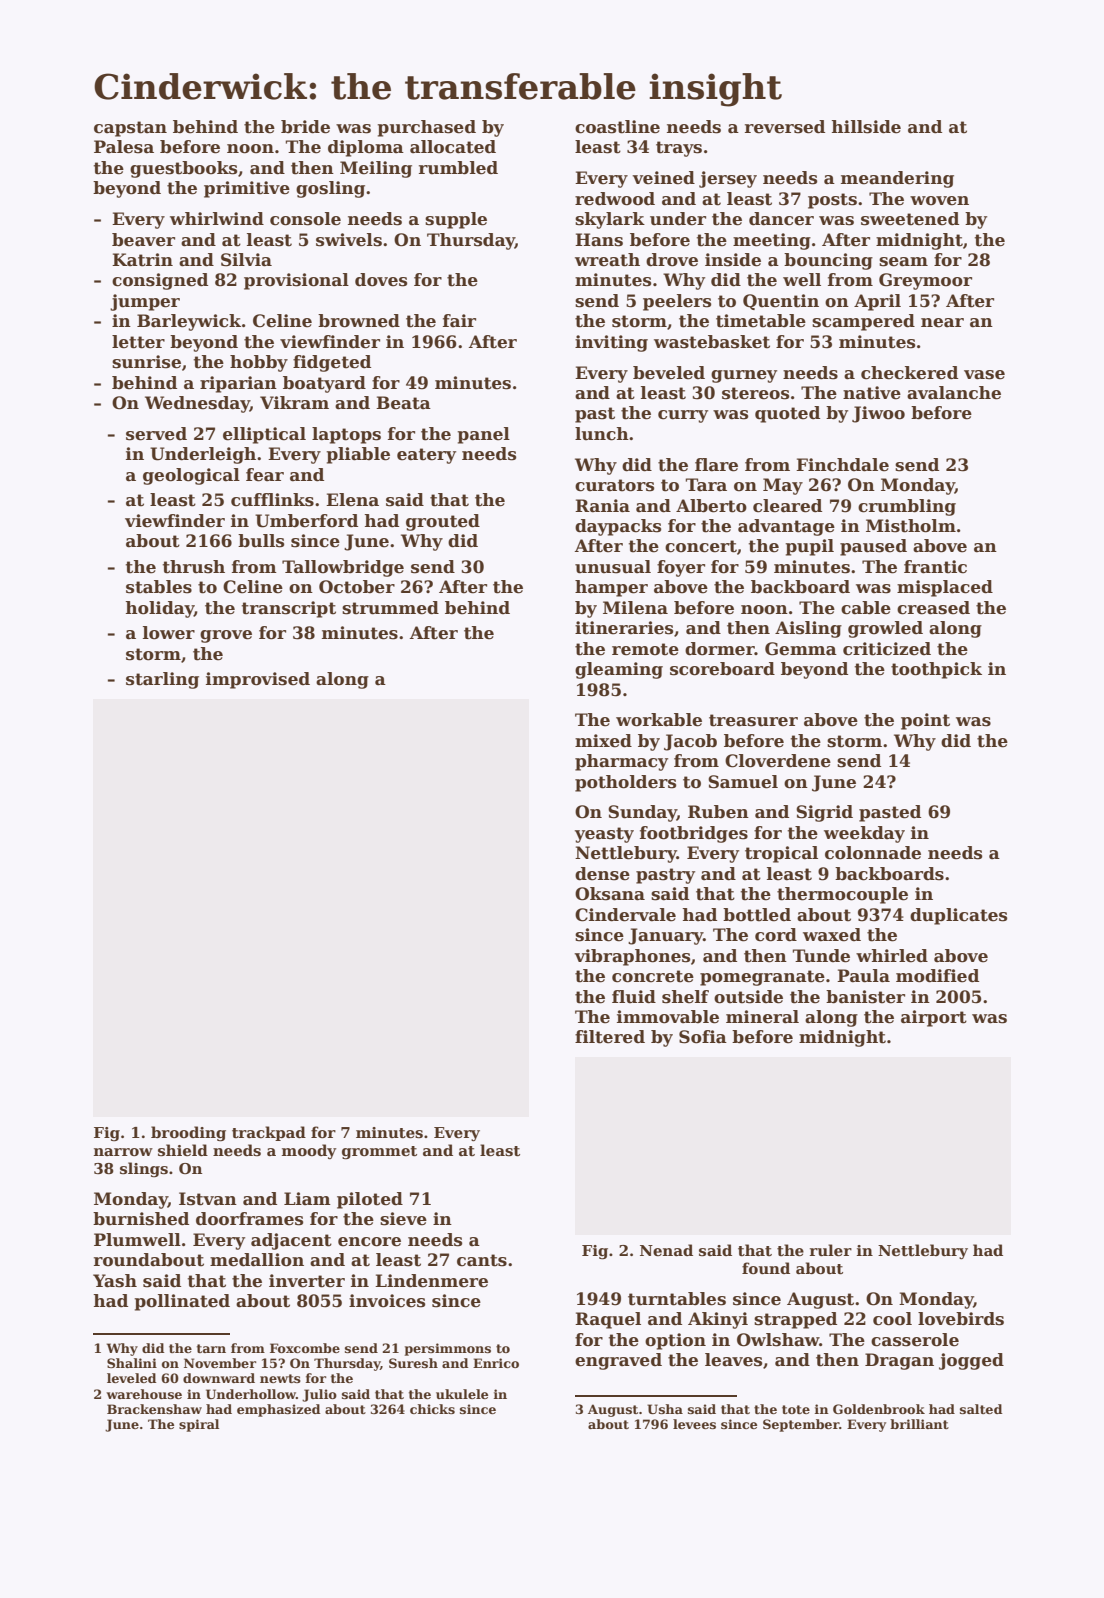 This image has width=1104, height=1598. What do you see at coordinates (226, 636) in the image?
I see `grove` at bounding box center [226, 636].
